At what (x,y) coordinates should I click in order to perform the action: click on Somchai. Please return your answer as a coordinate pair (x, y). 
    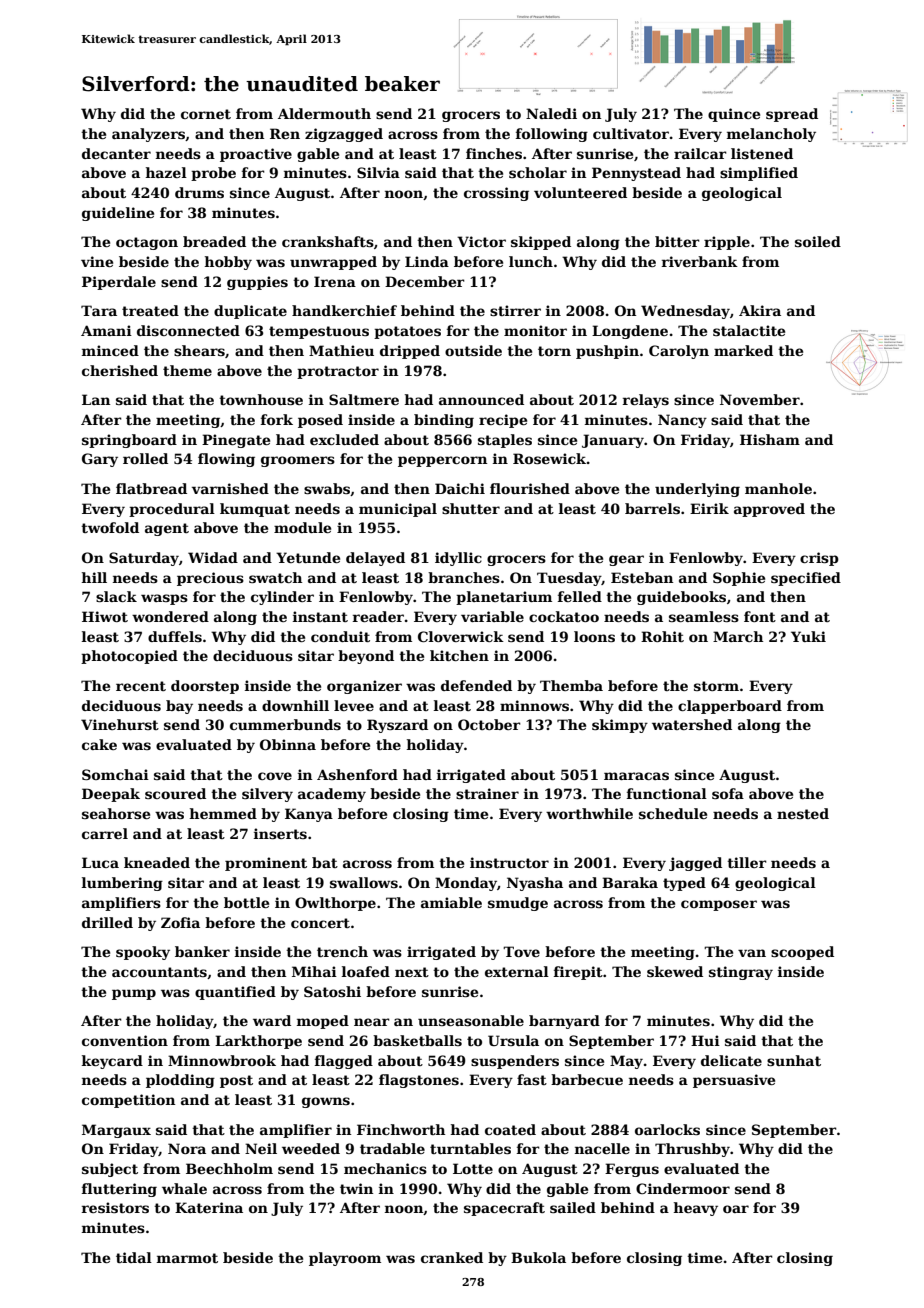
    Looking at the image, I should click on (115, 774).
